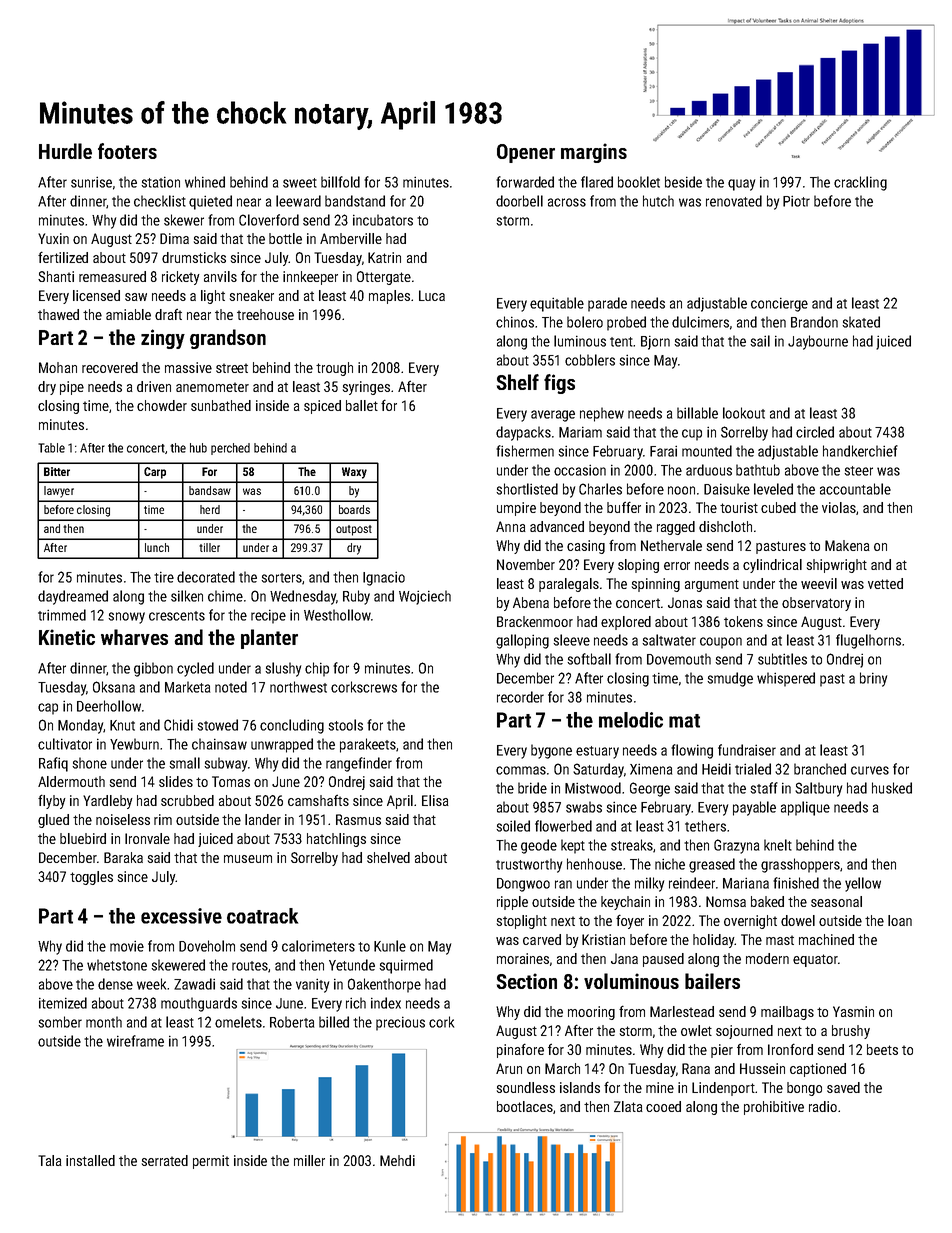  What do you see at coordinates (860, 183) in the screenshot?
I see `crackling` at bounding box center [860, 183].
